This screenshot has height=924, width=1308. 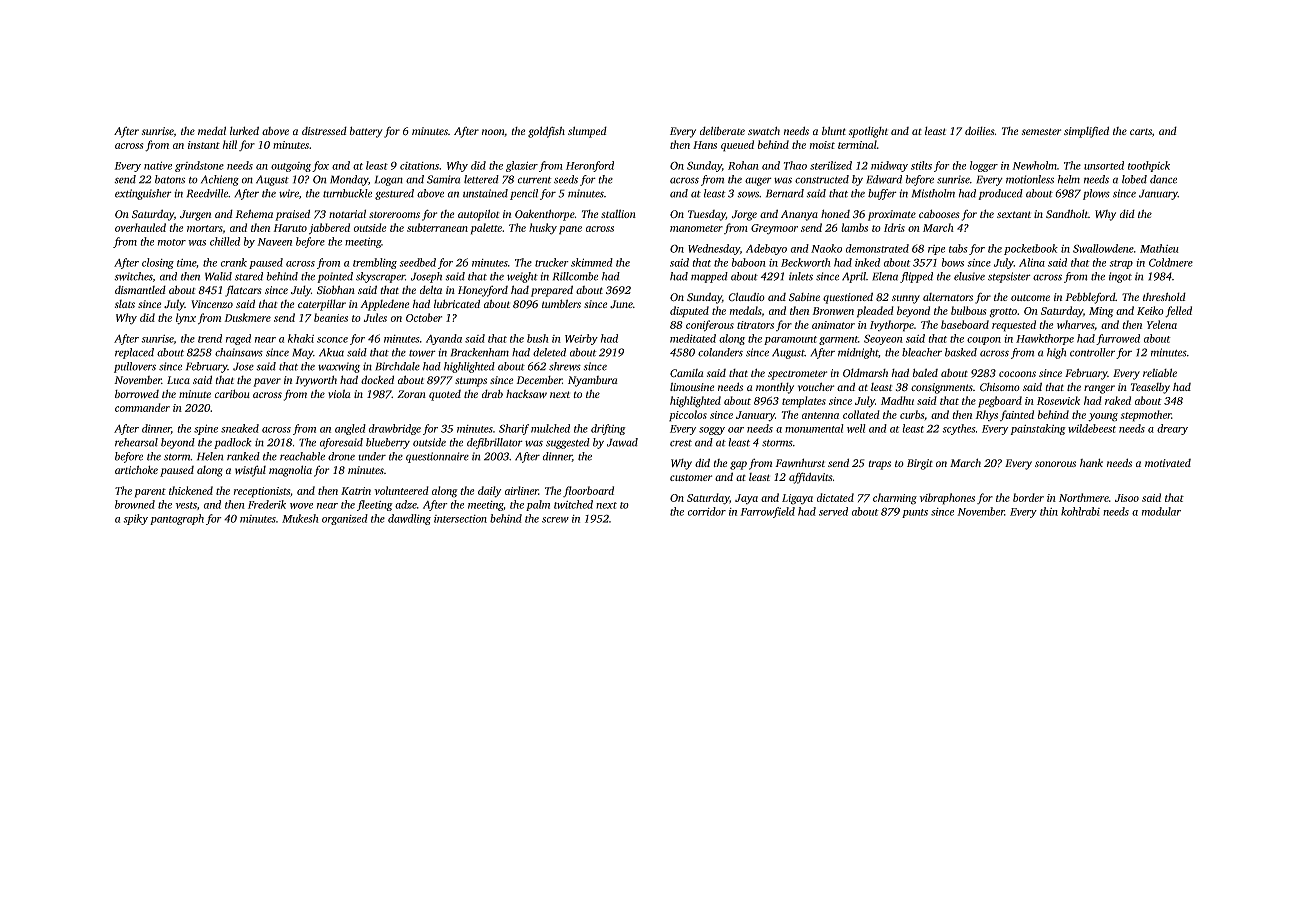 What do you see at coordinates (244, 130) in the screenshot?
I see `lurked` at bounding box center [244, 130].
